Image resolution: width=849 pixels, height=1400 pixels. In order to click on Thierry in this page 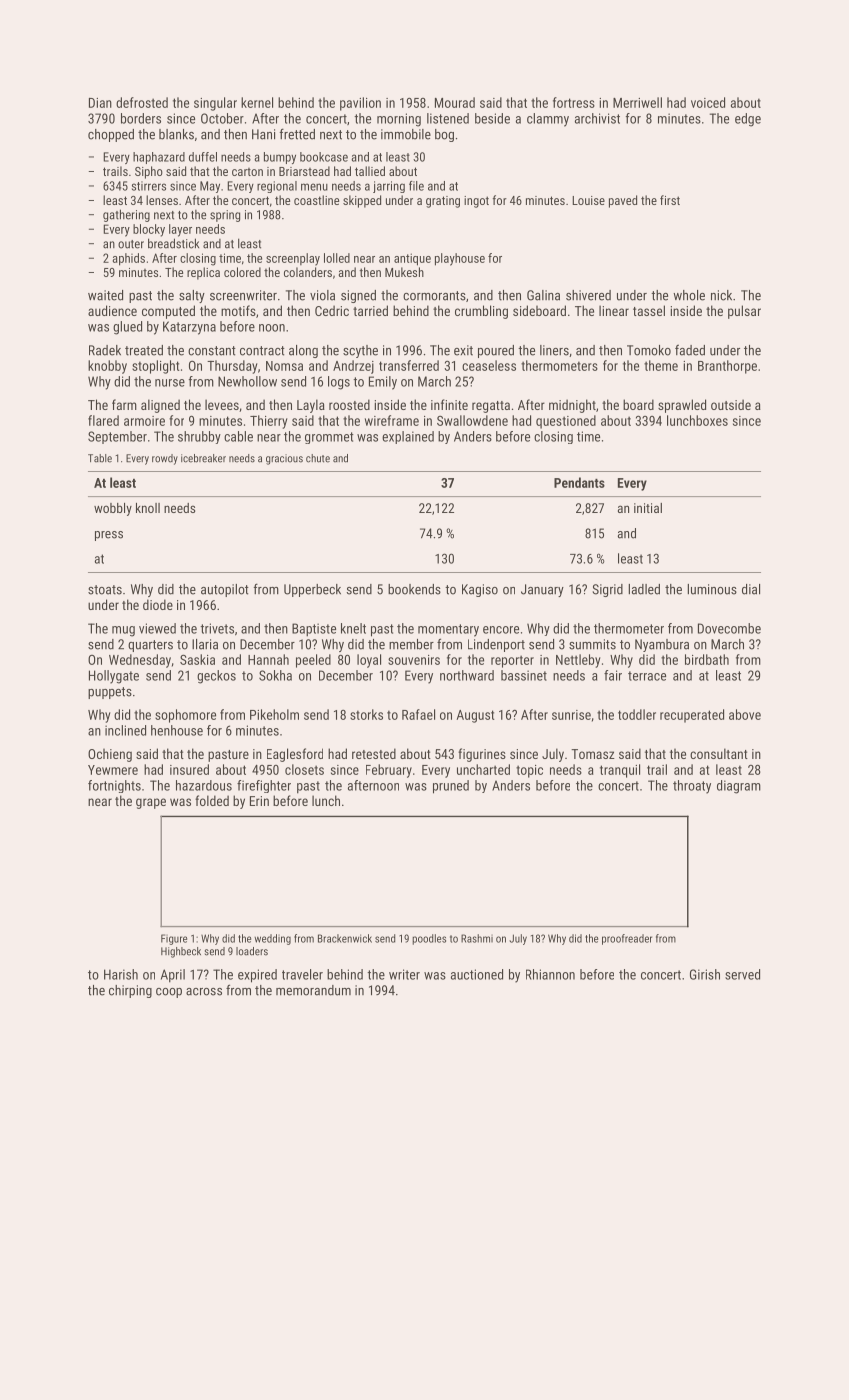, I will do `click(269, 422)`.
